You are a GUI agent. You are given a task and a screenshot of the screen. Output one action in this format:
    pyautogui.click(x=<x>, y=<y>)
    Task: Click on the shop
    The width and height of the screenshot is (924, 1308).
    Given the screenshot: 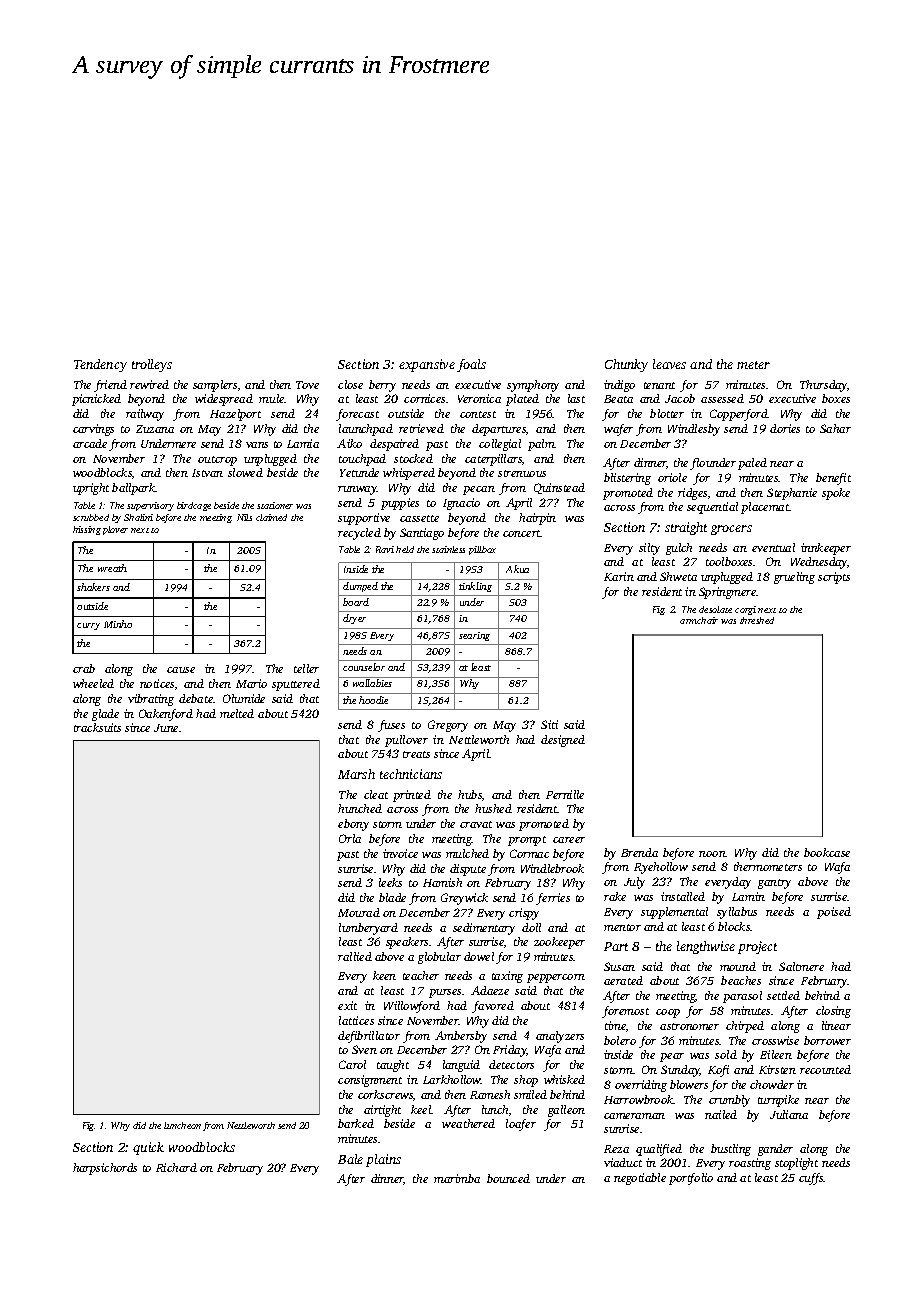 What is the action you would take?
    pyautogui.click(x=526, y=1081)
